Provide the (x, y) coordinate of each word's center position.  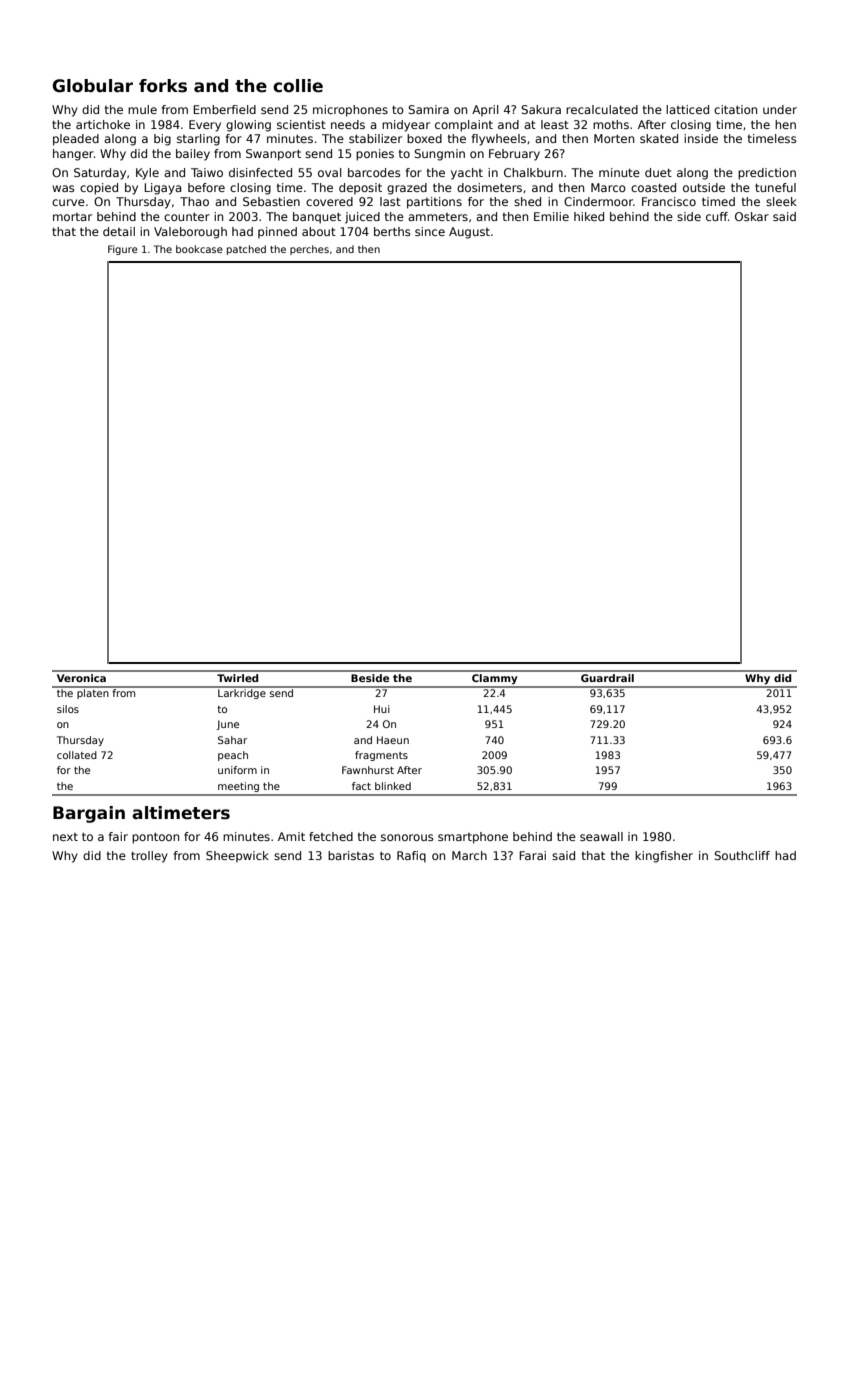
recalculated (602, 109)
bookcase (199, 249)
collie (298, 86)
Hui (382, 709)
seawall (601, 836)
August (469, 233)
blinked (393, 786)
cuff (717, 216)
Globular (93, 86)
